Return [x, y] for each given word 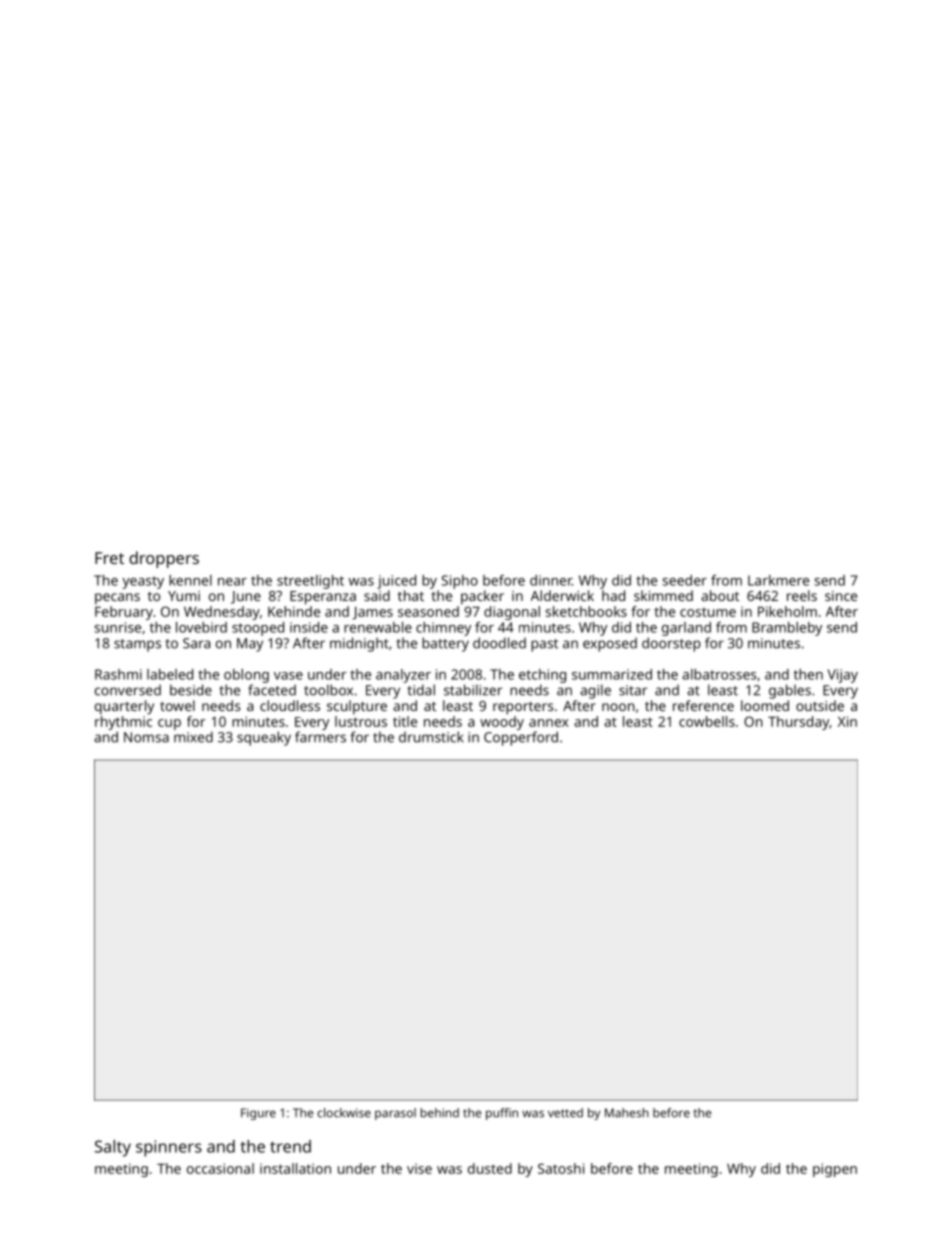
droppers [164, 559]
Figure [258, 1114]
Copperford [521, 738]
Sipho [459, 582]
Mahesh [627, 1113]
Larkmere [778, 580]
